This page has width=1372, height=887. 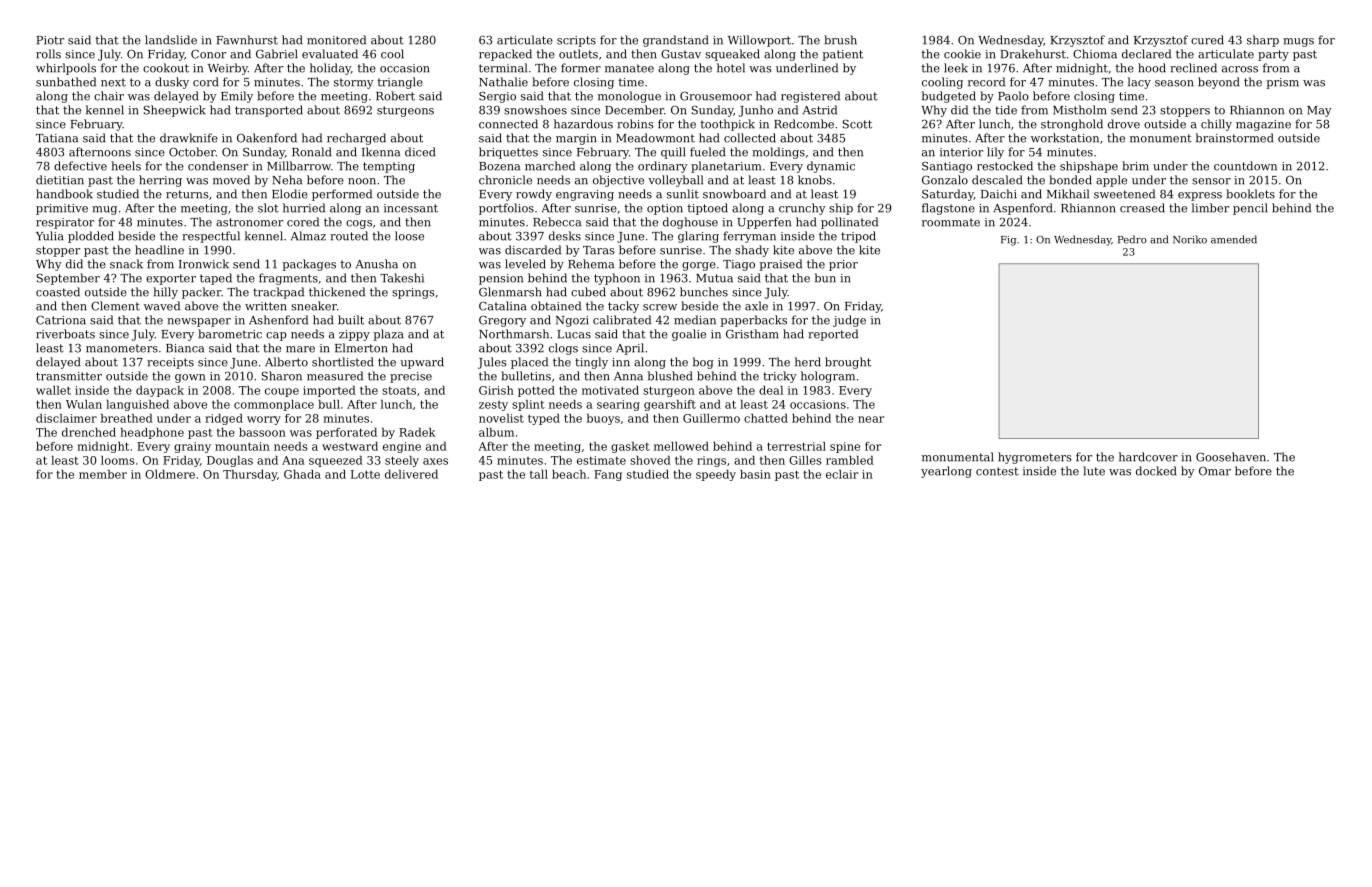 What do you see at coordinates (608, 475) in the page?
I see `Fang` at bounding box center [608, 475].
